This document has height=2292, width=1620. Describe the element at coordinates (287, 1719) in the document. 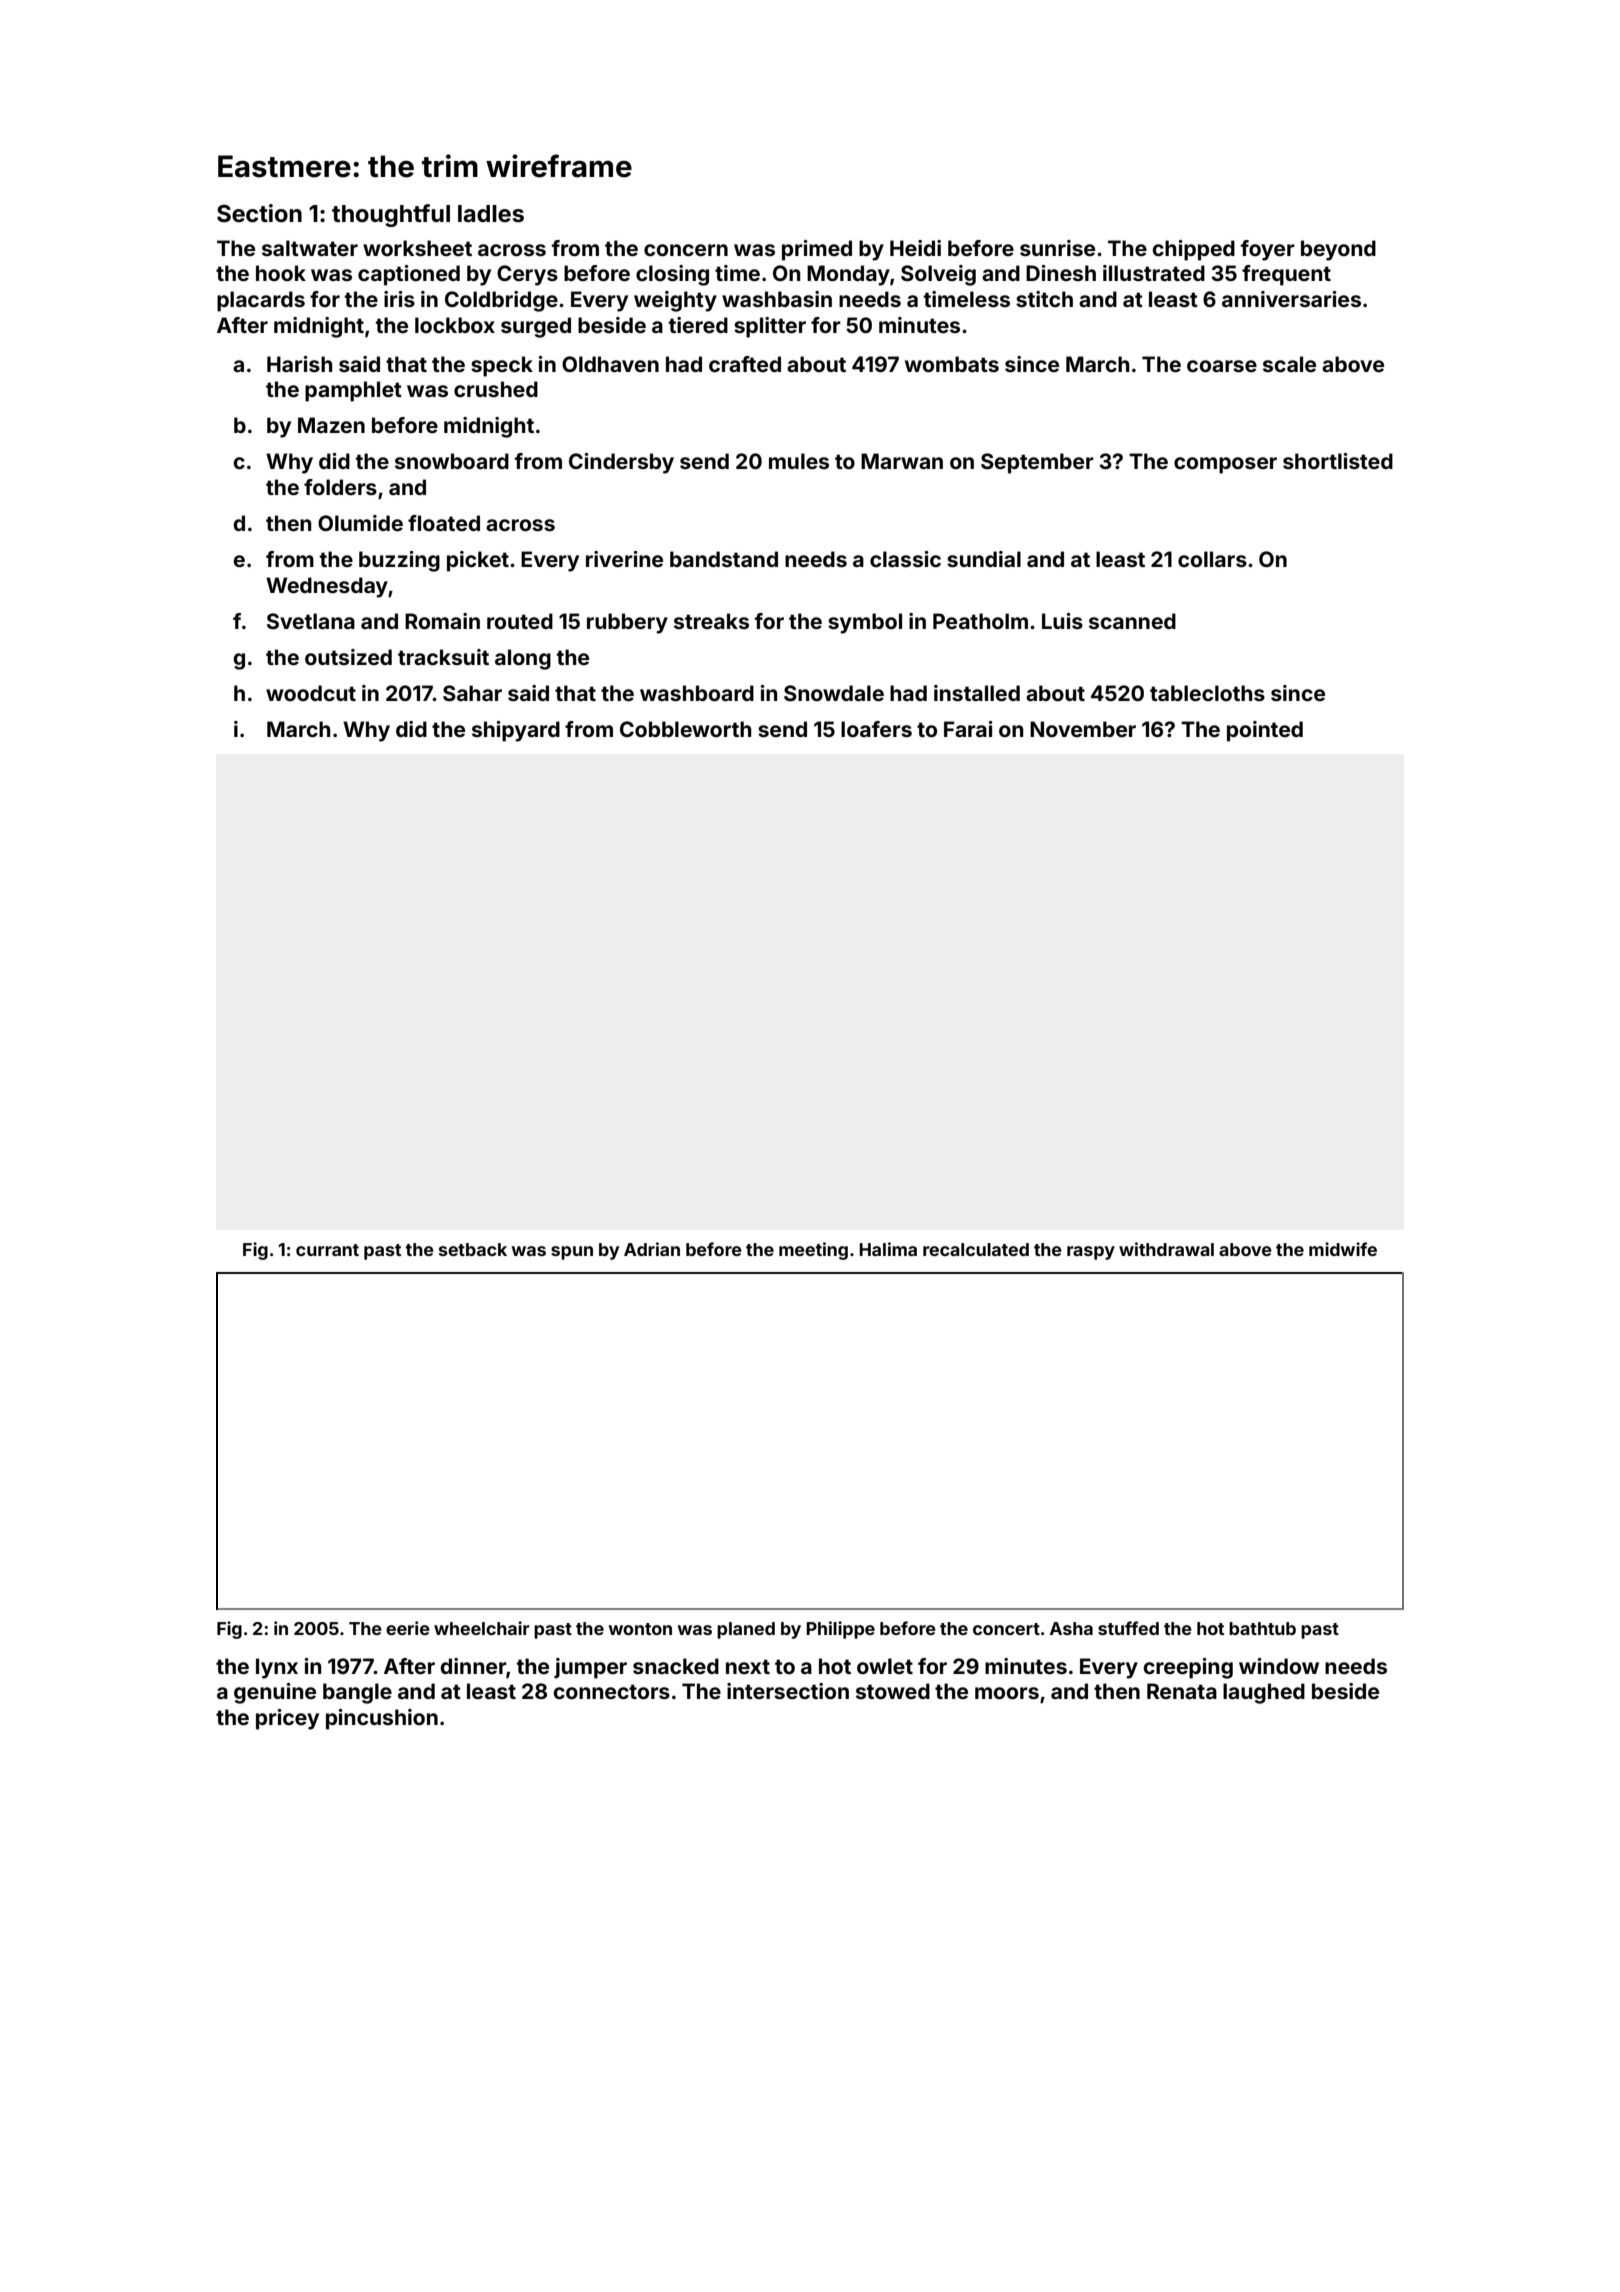

I see `pricey` at that location.
